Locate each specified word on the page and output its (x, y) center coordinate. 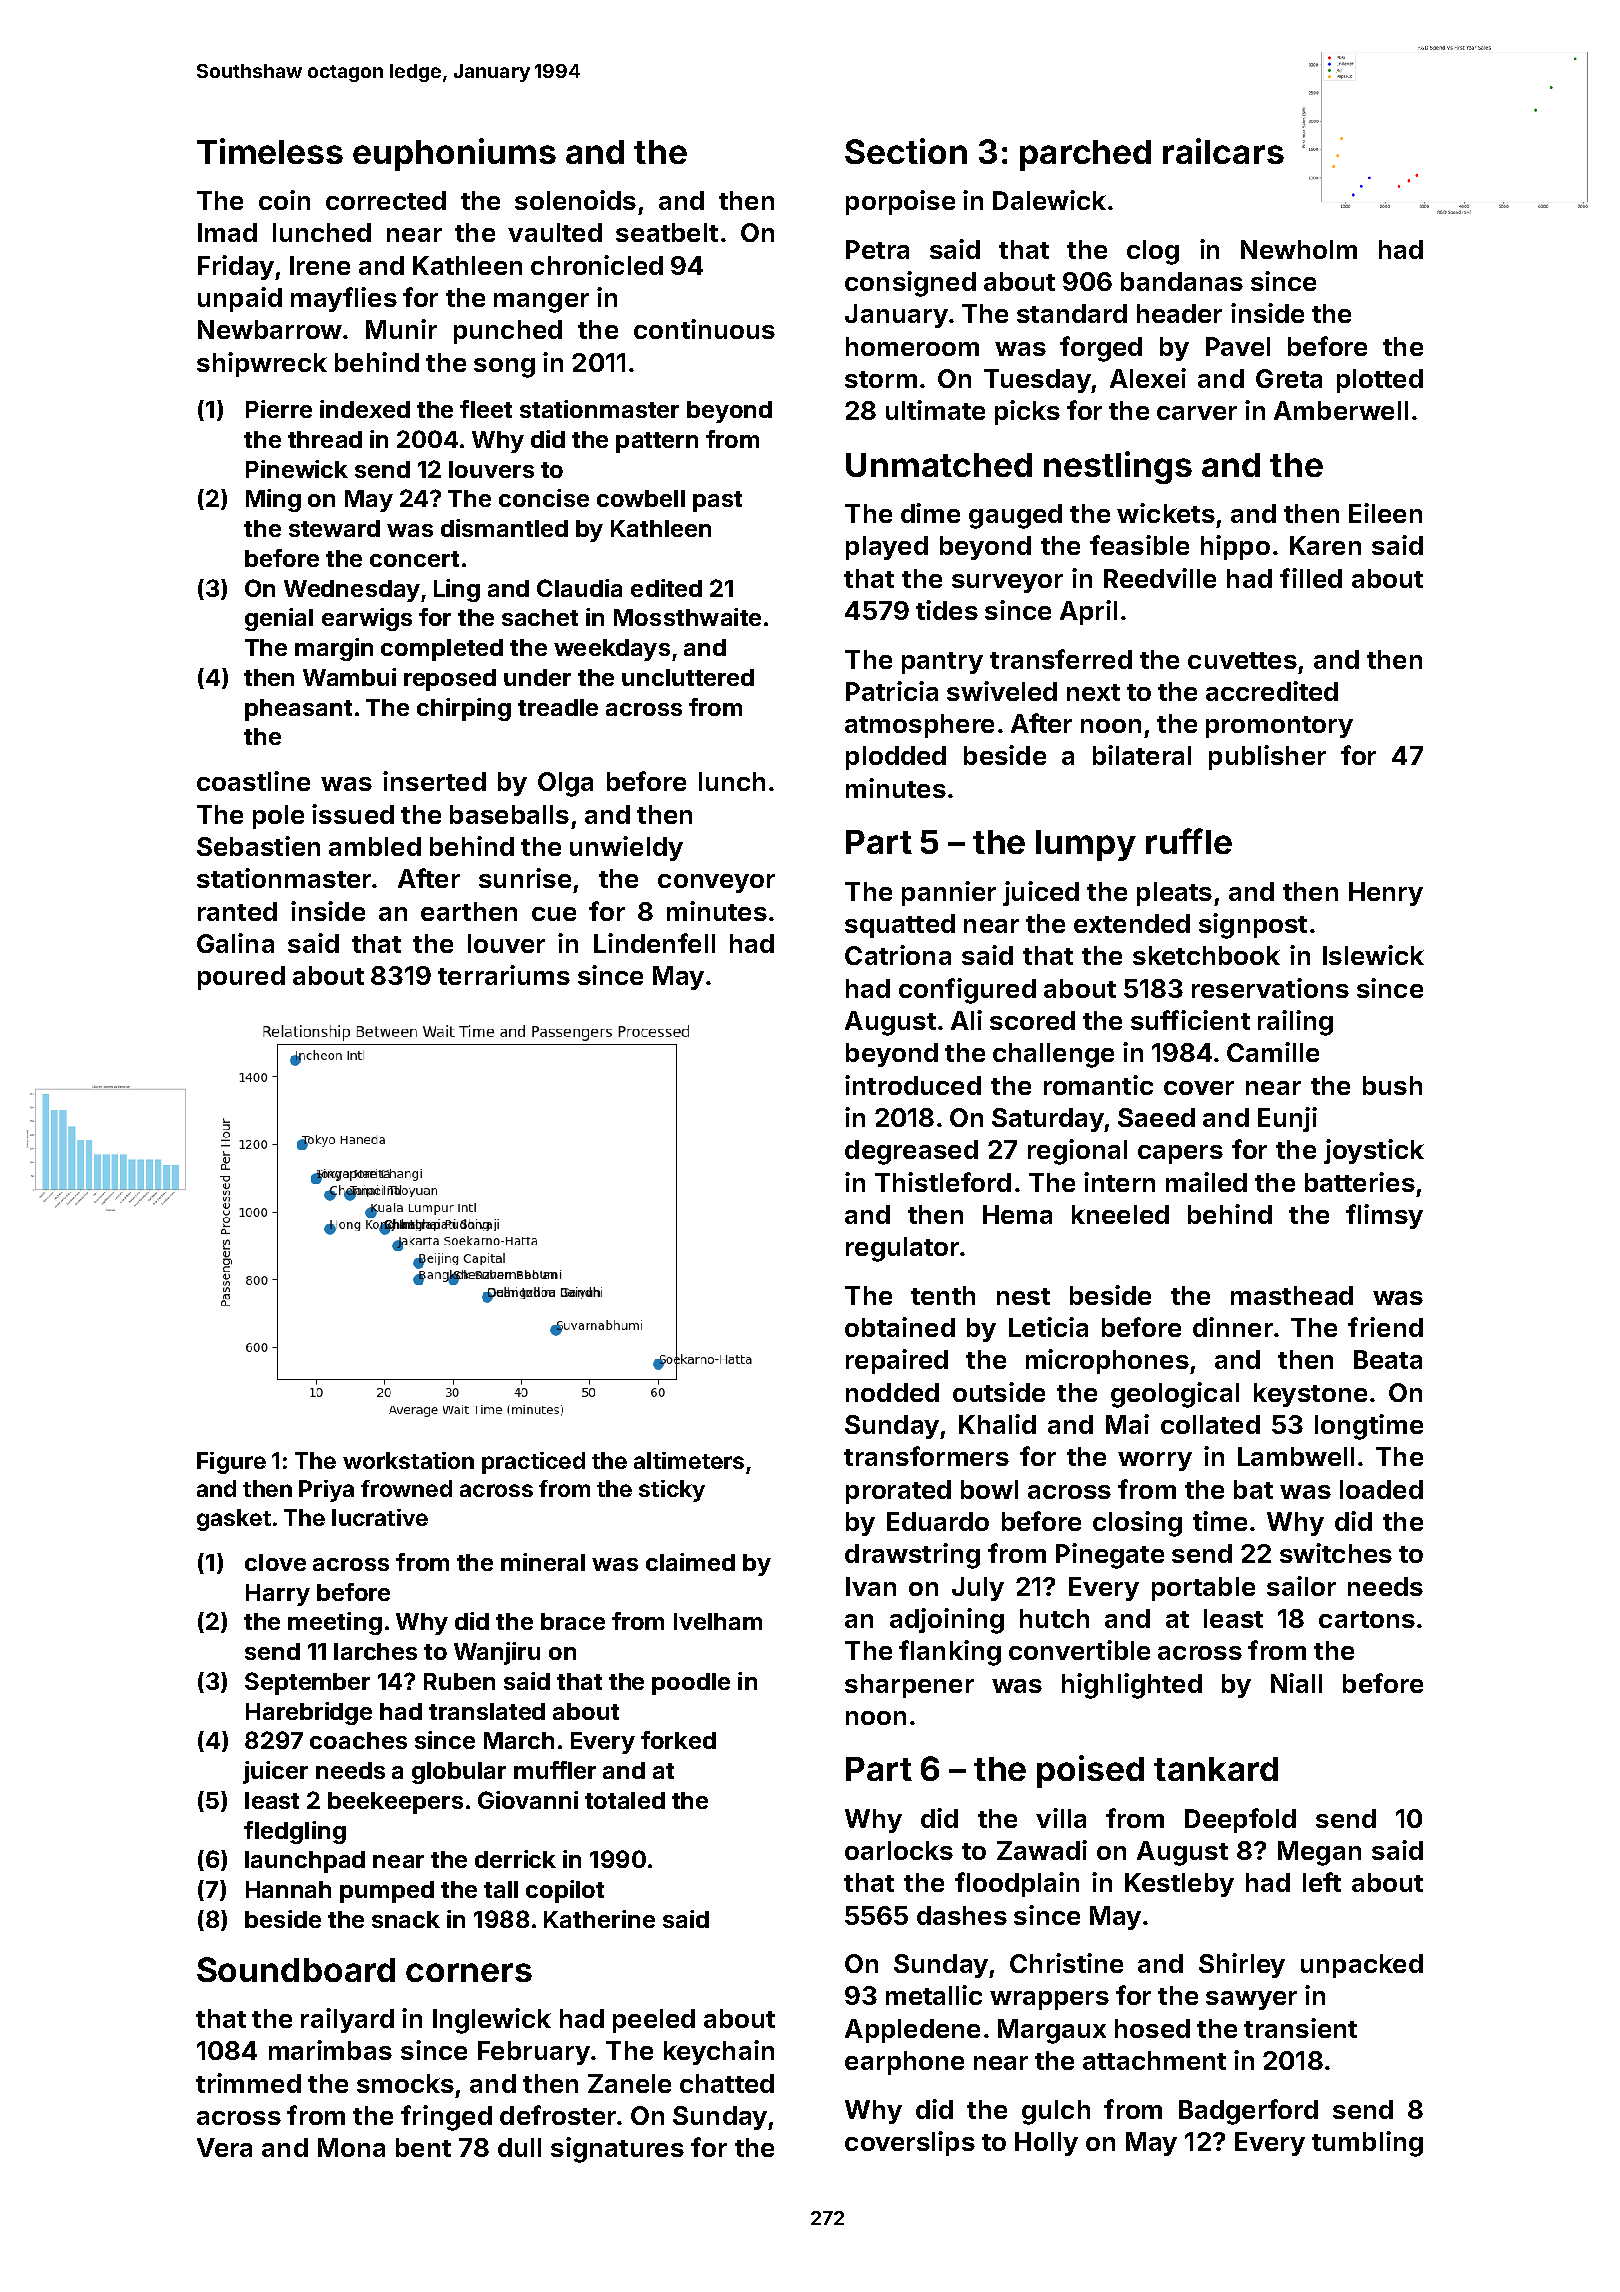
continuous (704, 329)
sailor (1301, 1586)
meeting (335, 1623)
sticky (672, 1491)
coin (284, 200)
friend (1385, 1327)
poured (241, 978)
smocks (405, 2083)
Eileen (1385, 513)
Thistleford (943, 1182)
